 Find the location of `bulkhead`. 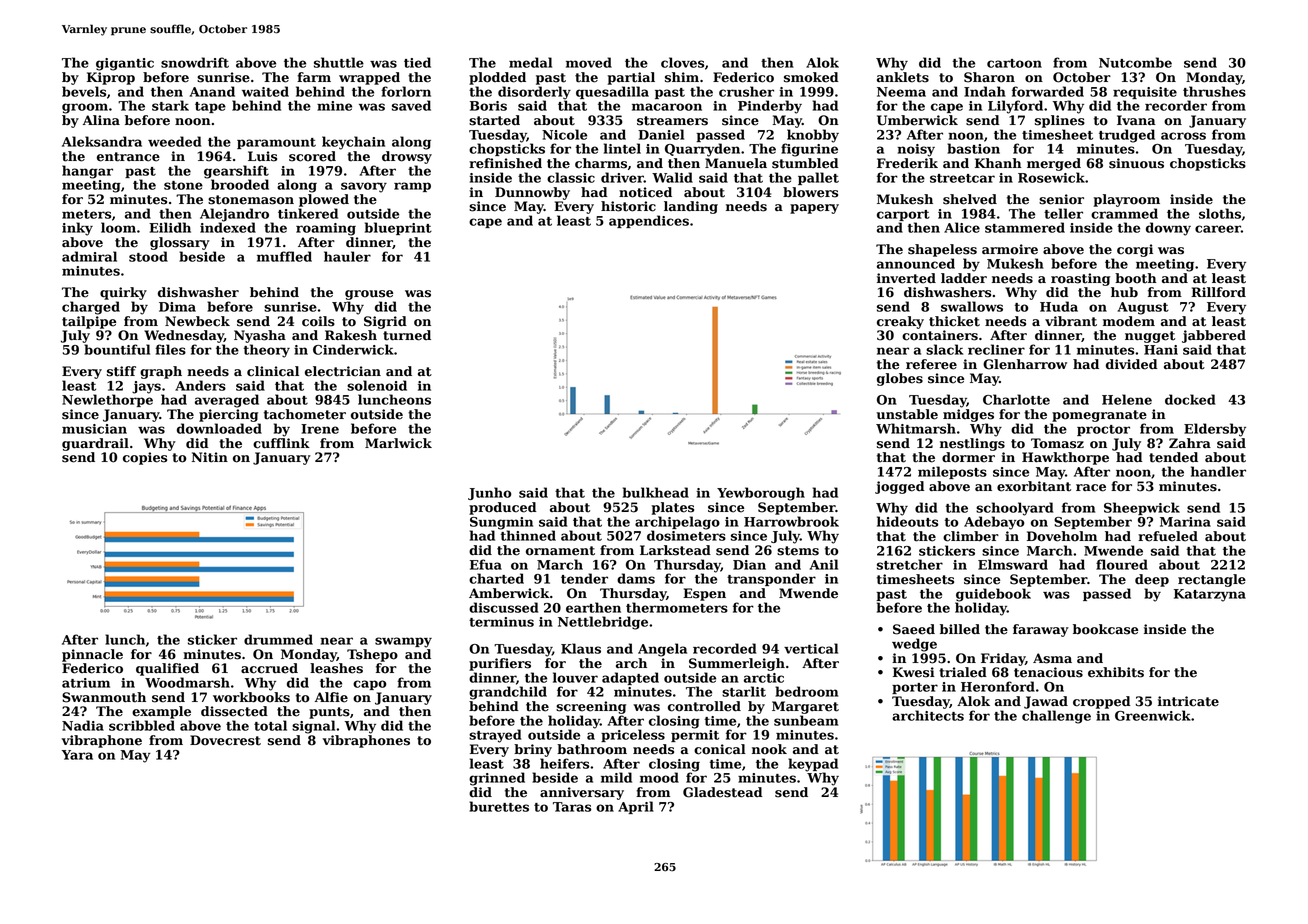

bulkhead is located at coordinates (656, 492).
